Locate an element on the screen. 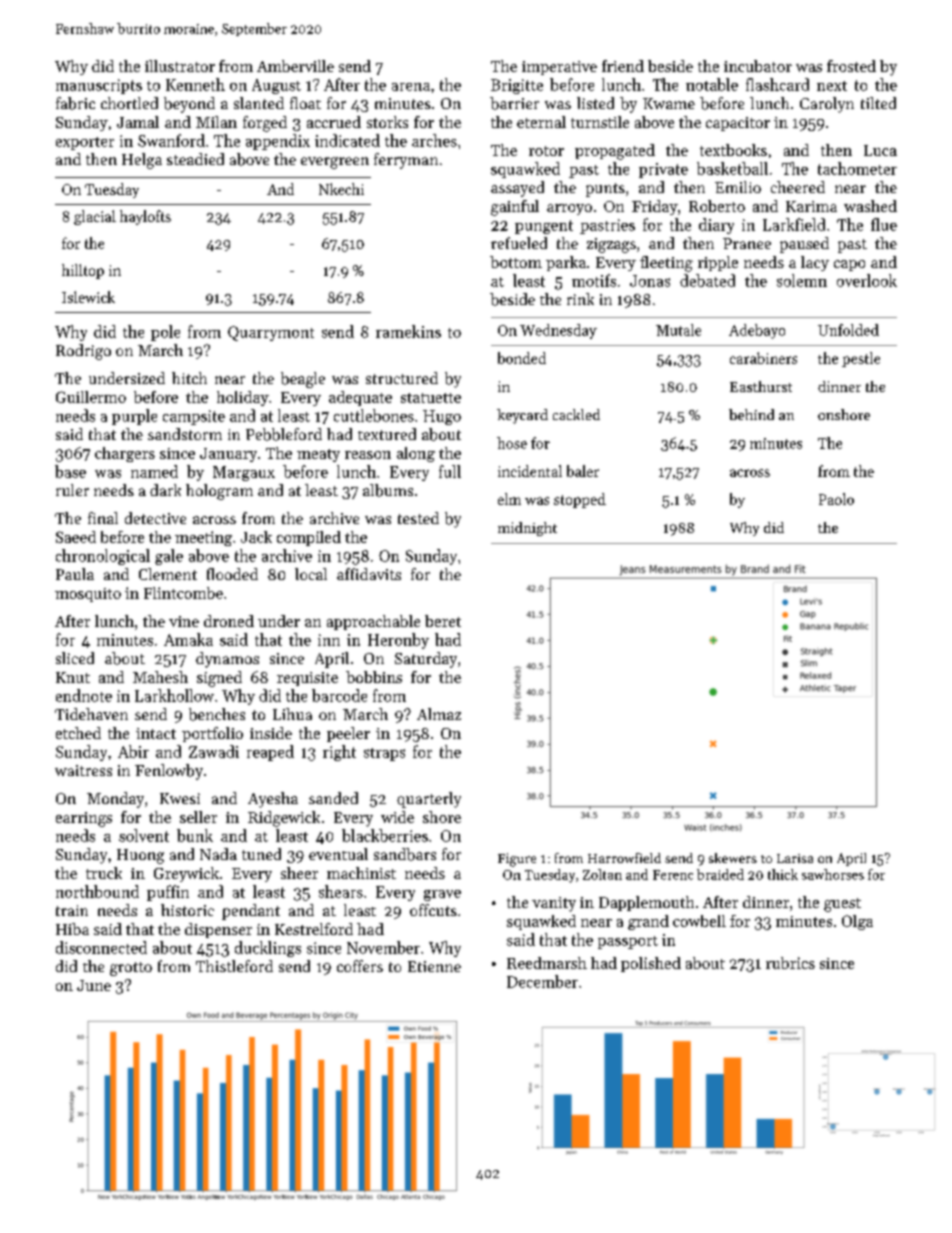 This screenshot has width=952, height=1233. forged is located at coordinates (265, 124).
